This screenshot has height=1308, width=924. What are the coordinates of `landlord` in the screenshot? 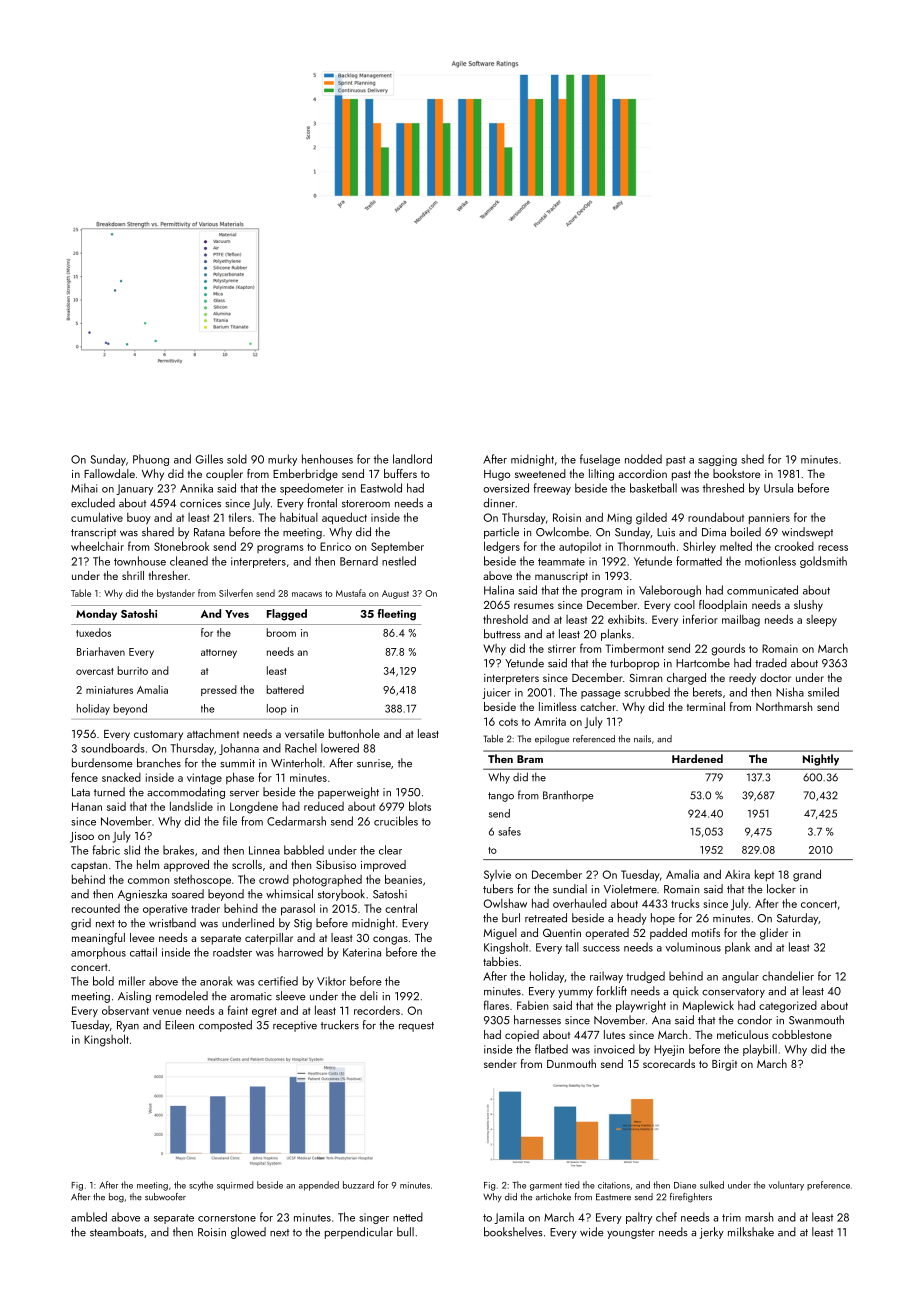 It's located at (412, 459).
